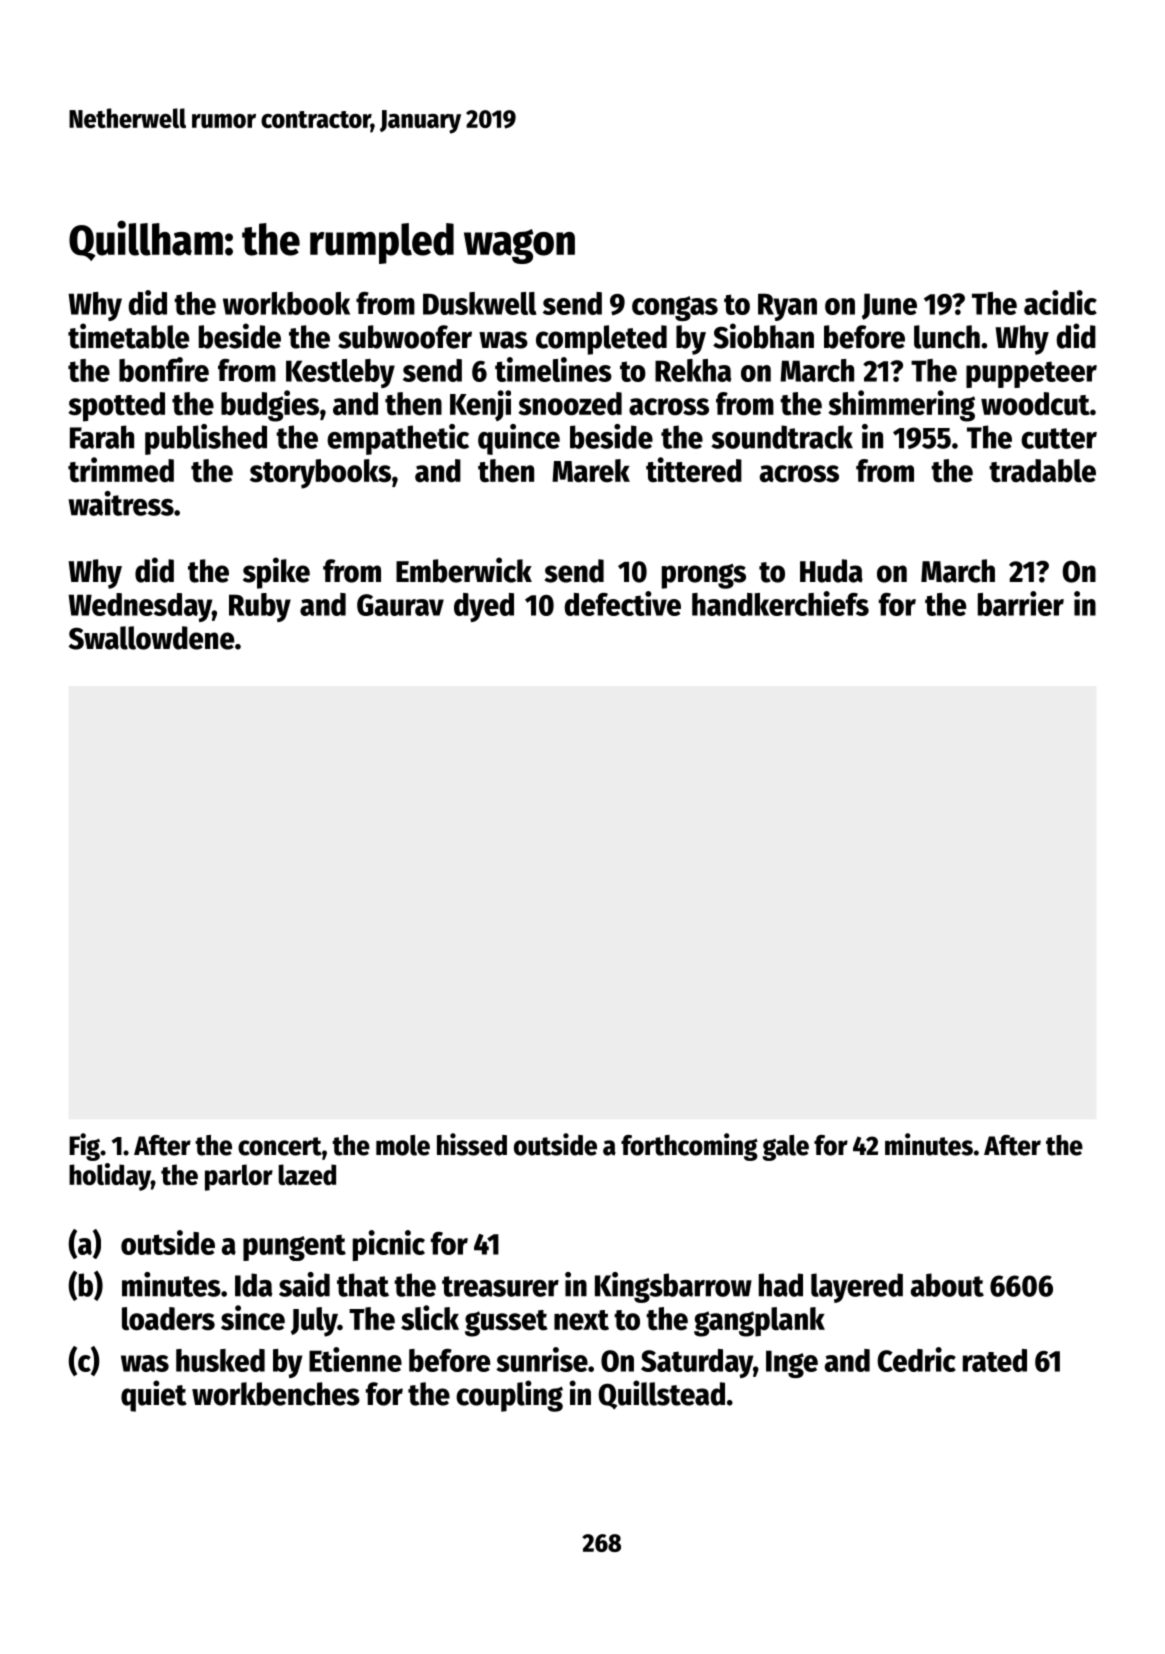  Describe the element at coordinates (168, 1319) in the screenshot. I see `loaders` at that location.
